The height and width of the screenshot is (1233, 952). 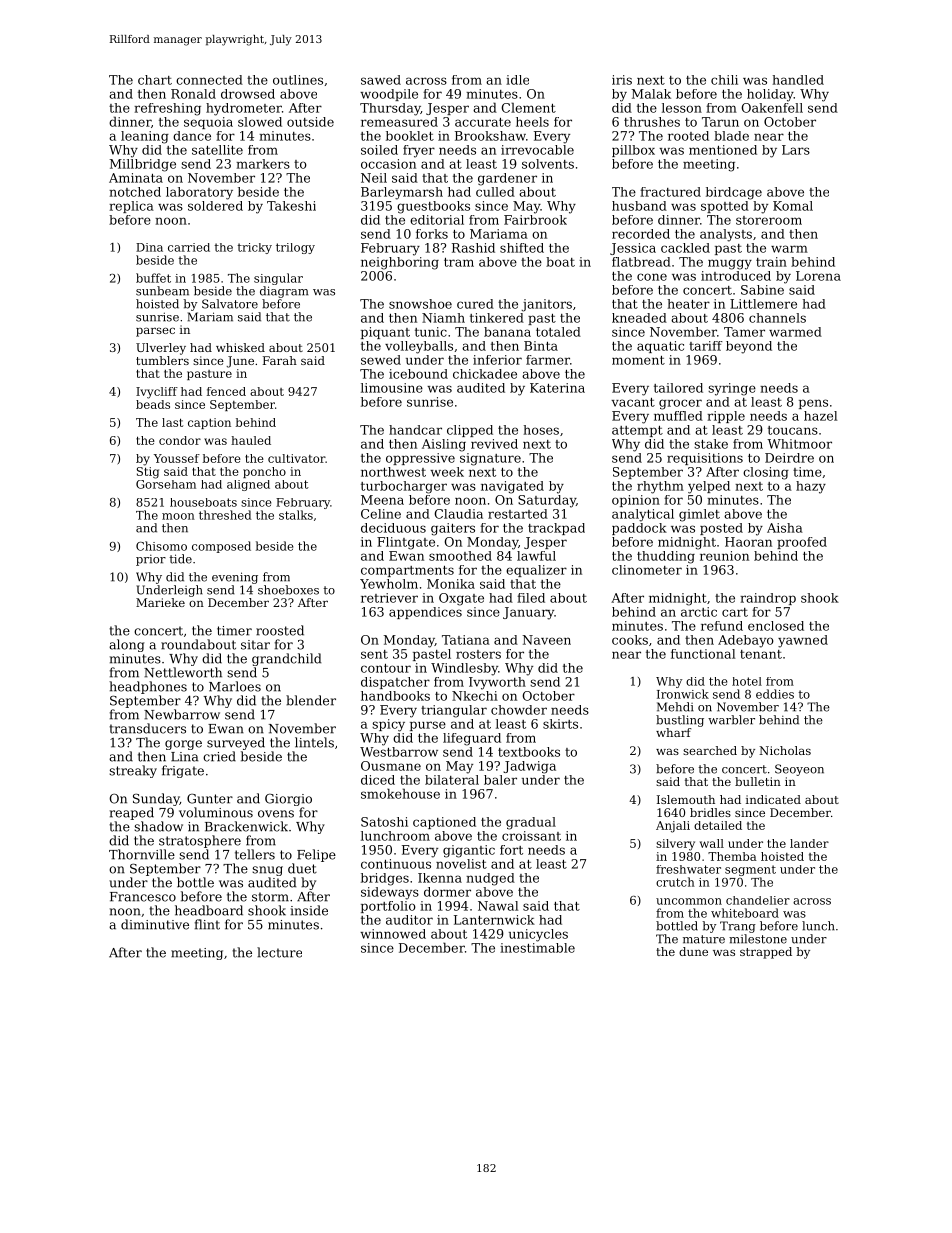 What do you see at coordinates (689, 304) in the screenshot?
I see `heater` at bounding box center [689, 304].
